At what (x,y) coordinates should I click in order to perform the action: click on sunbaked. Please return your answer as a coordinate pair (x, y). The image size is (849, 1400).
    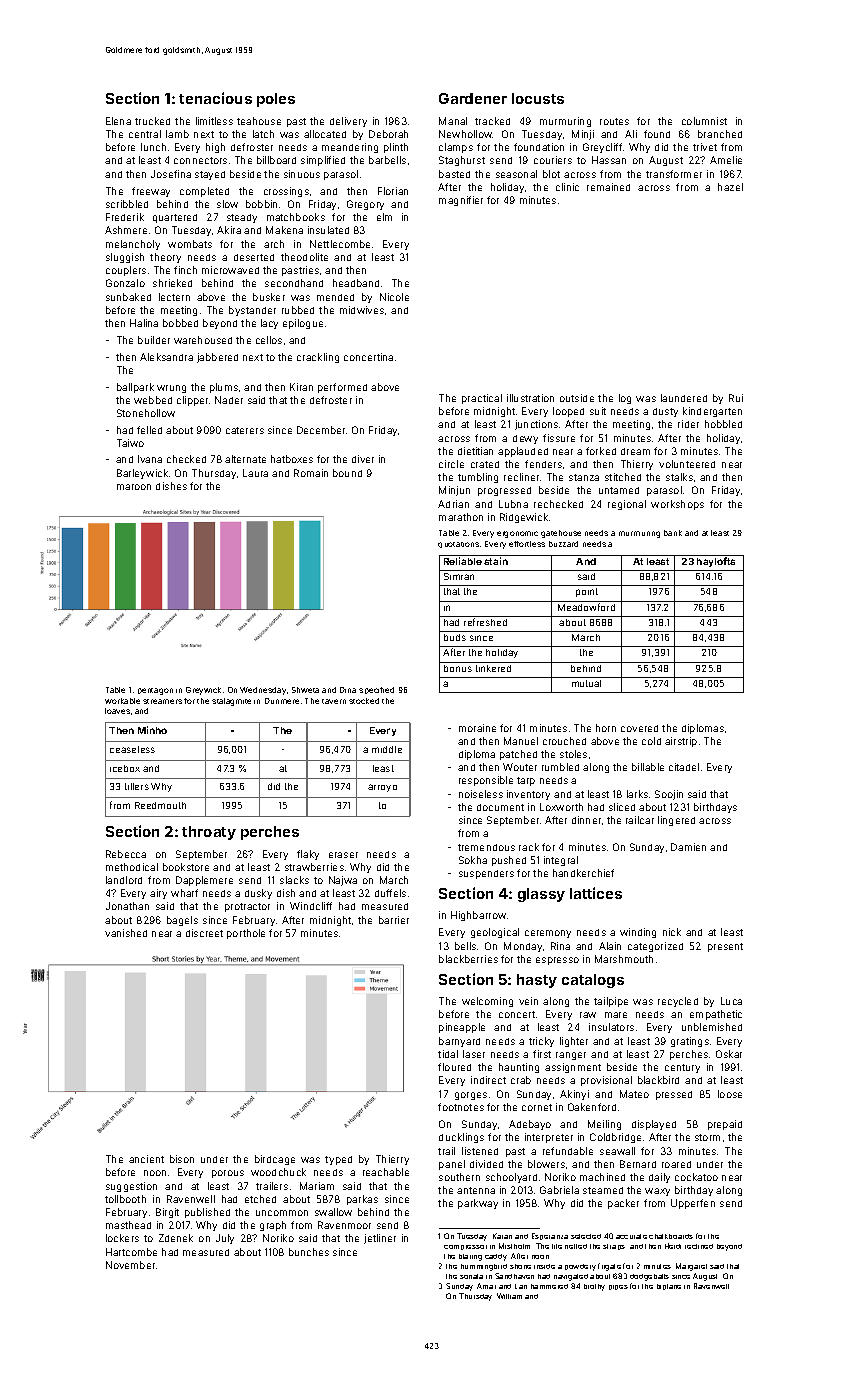
    Looking at the image, I should click on (128, 297).
